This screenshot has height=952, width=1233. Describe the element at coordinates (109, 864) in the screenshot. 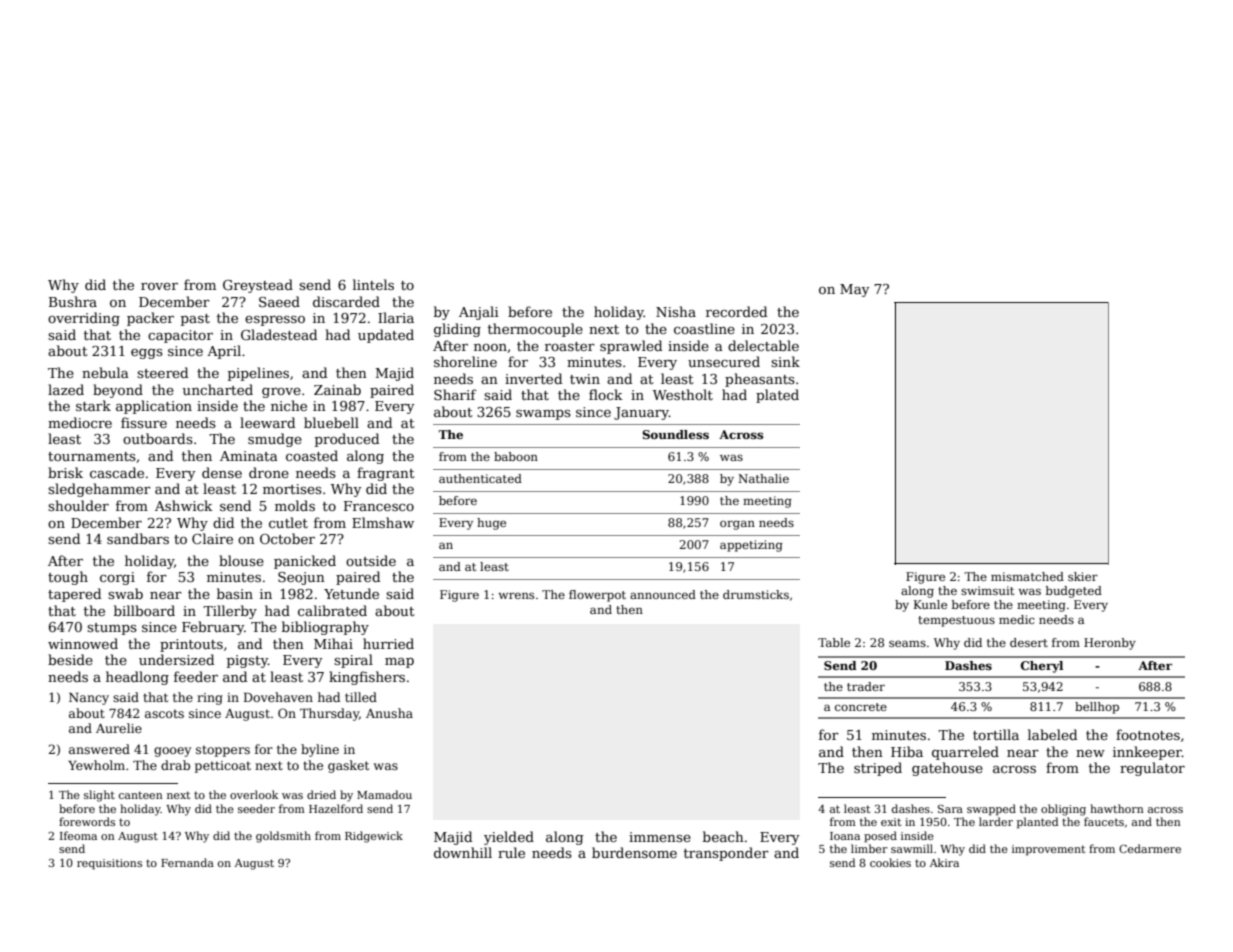

I see `requisitions` at that location.
